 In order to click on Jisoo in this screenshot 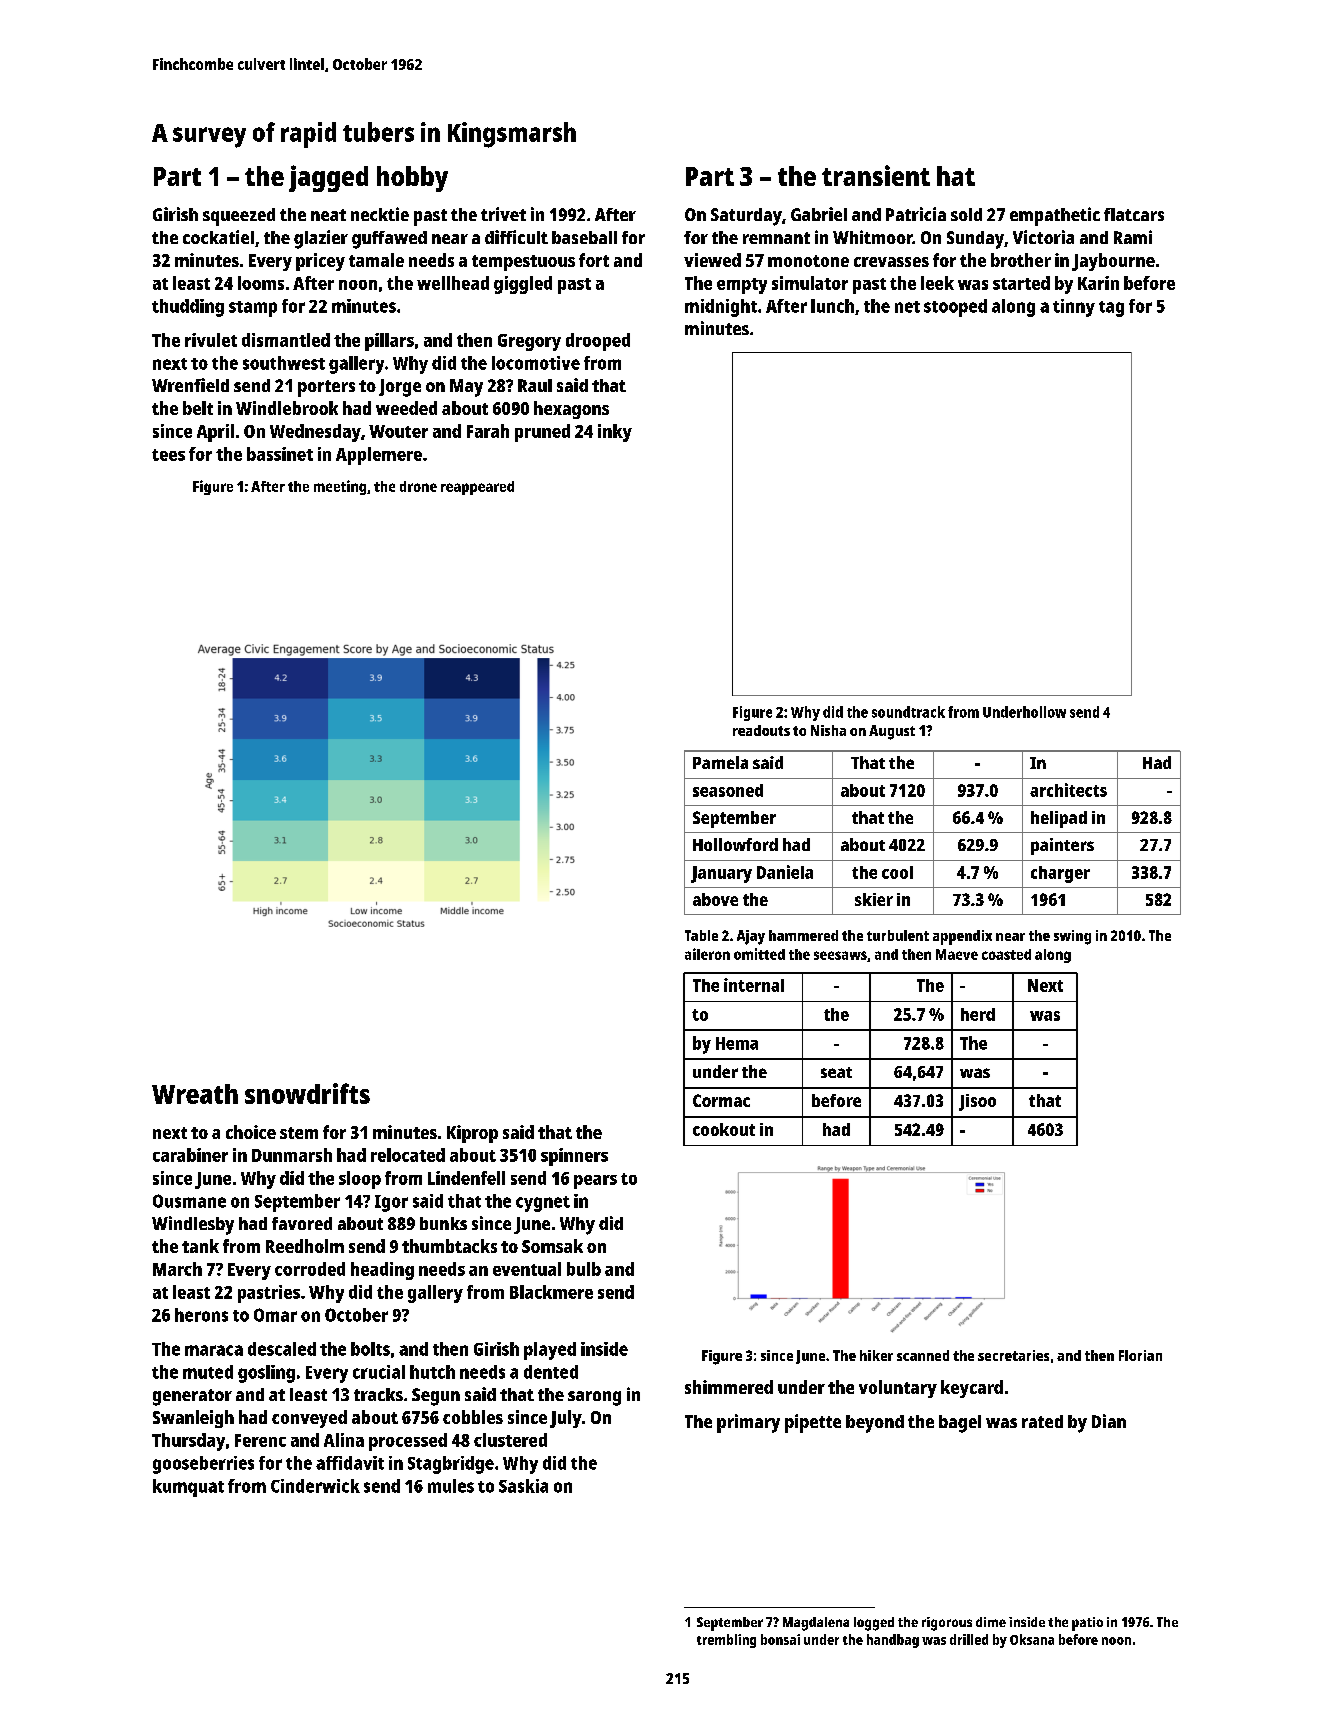, I will do `click(977, 1102)`.
